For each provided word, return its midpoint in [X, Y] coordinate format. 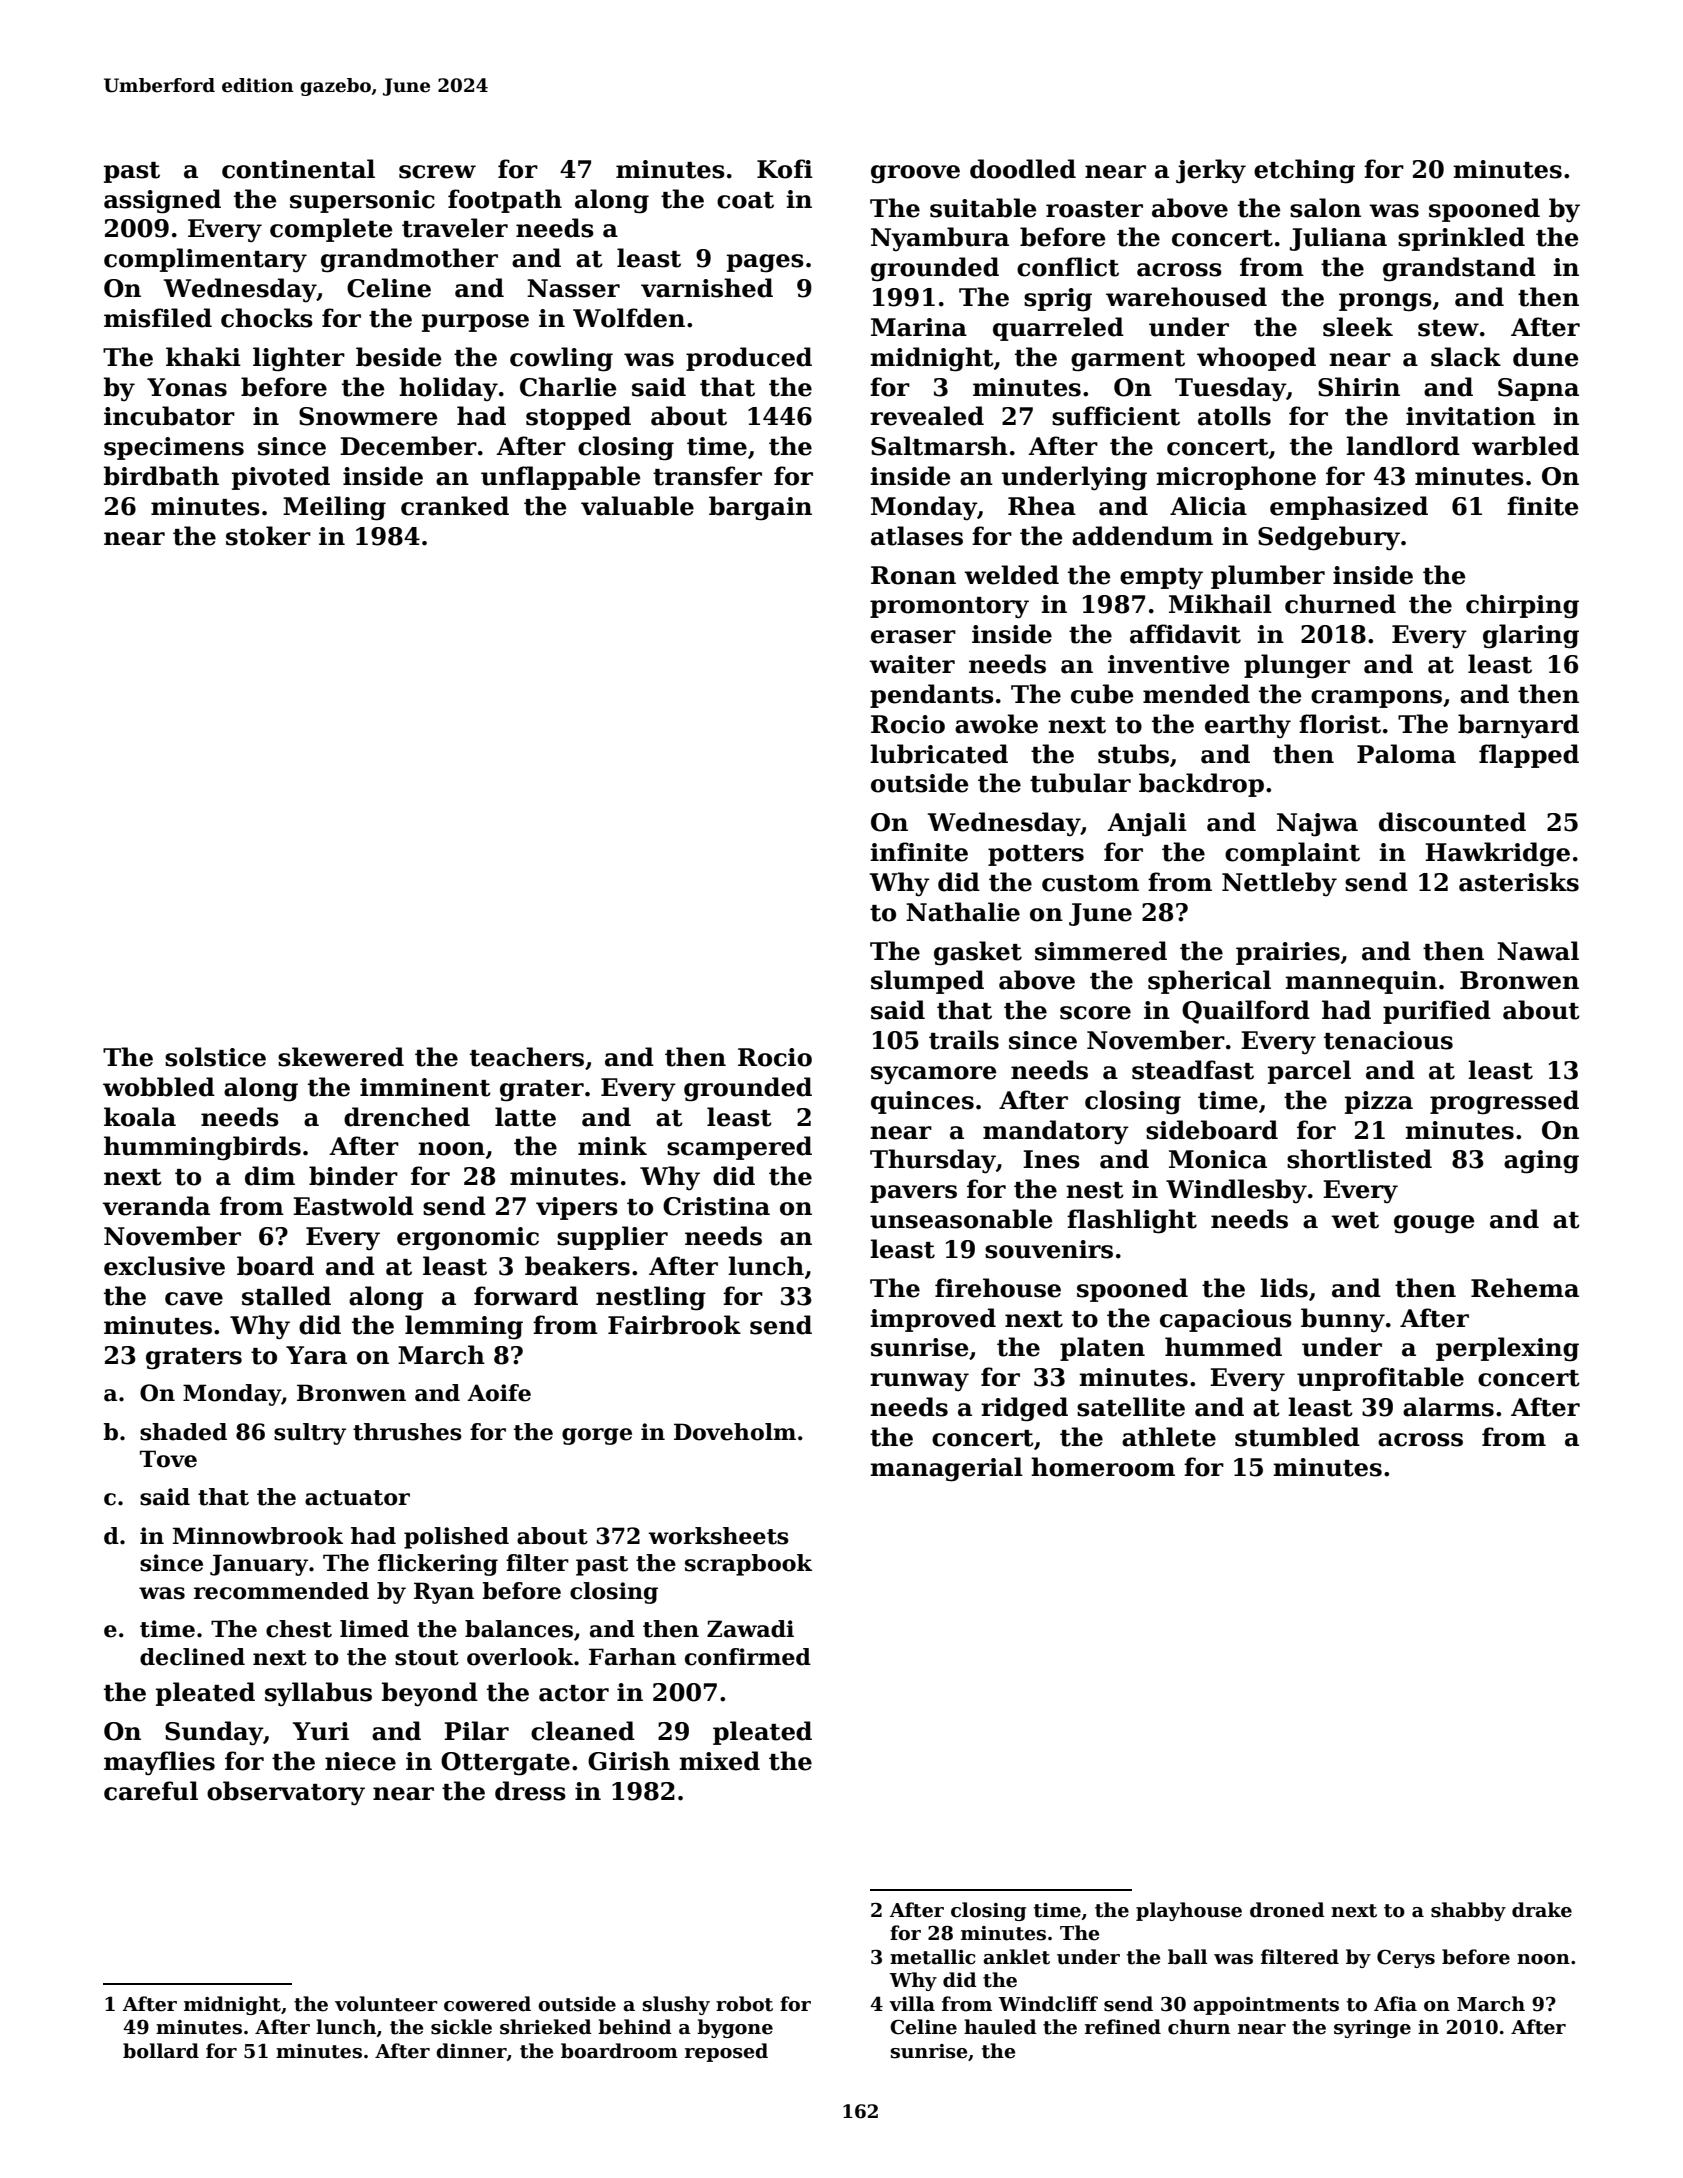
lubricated [939, 754]
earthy [1248, 726]
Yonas [187, 387]
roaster [1094, 209]
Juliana [1338, 239]
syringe [1372, 2029]
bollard [161, 2051]
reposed [726, 2052]
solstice [215, 1057]
